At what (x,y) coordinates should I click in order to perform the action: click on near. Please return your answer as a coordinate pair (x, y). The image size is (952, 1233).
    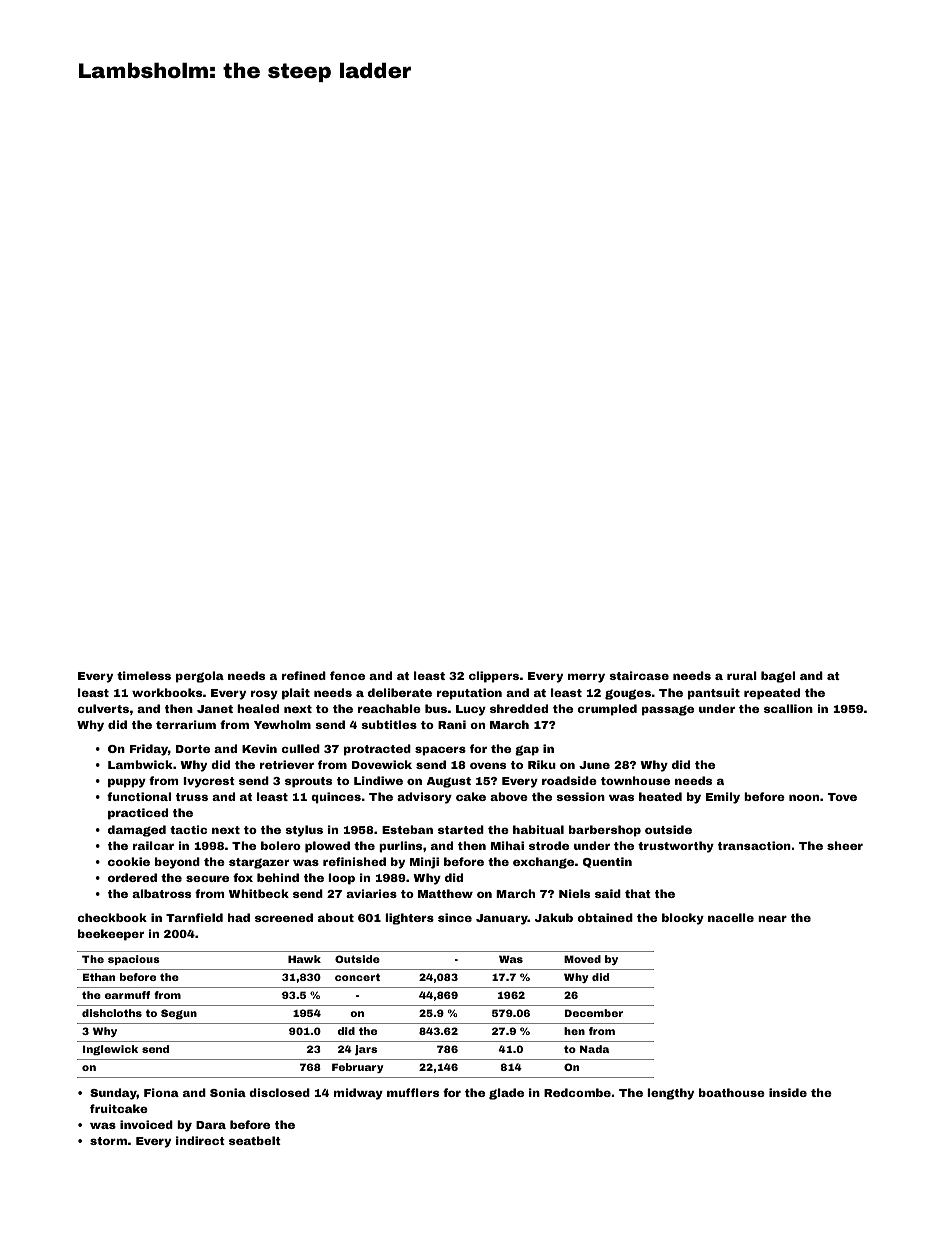
    Looking at the image, I should click on (772, 918).
